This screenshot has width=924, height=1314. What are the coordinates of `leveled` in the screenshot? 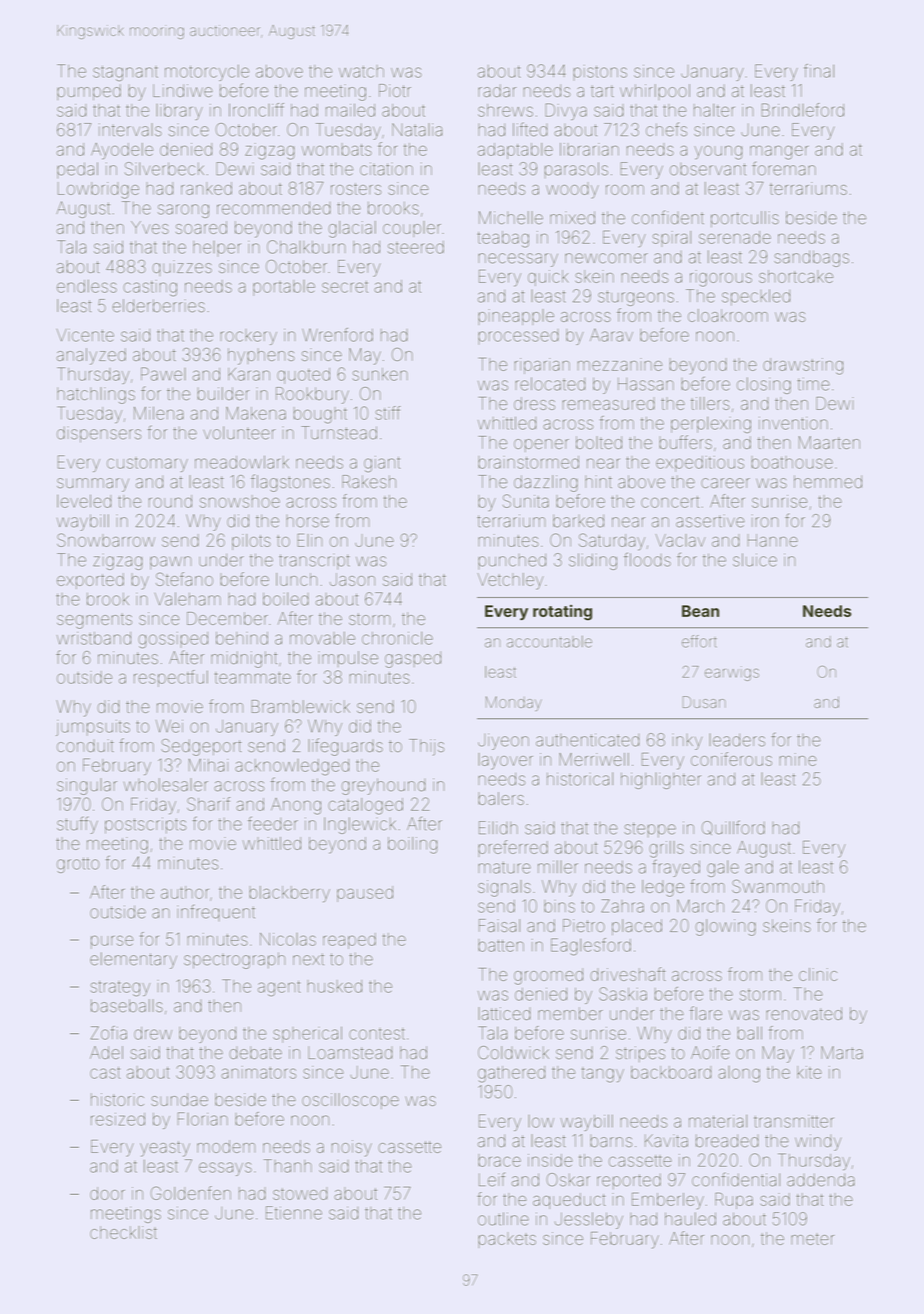 It's located at (84, 501).
